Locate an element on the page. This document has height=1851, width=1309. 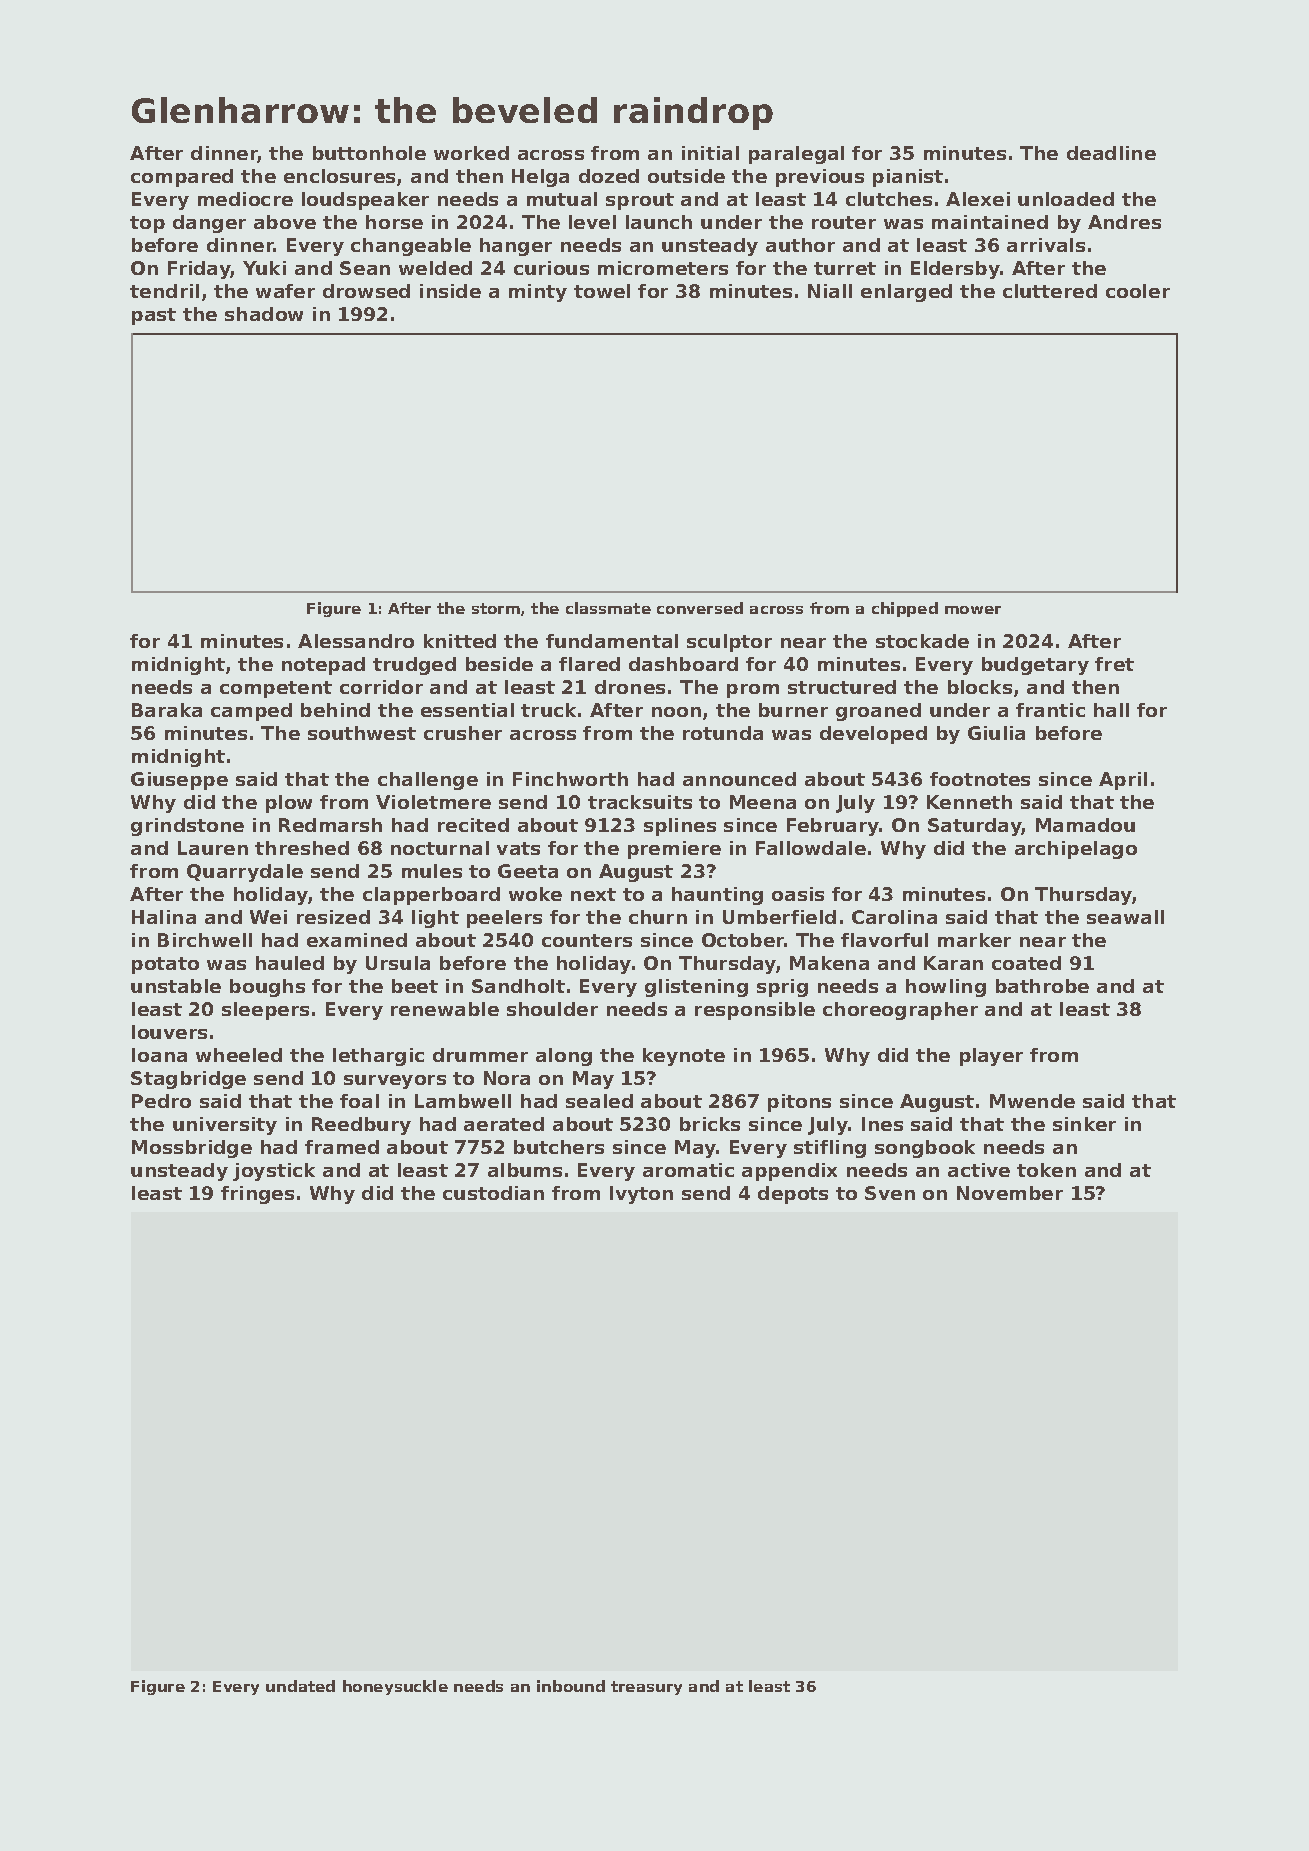
Sandholt is located at coordinates (518, 986).
